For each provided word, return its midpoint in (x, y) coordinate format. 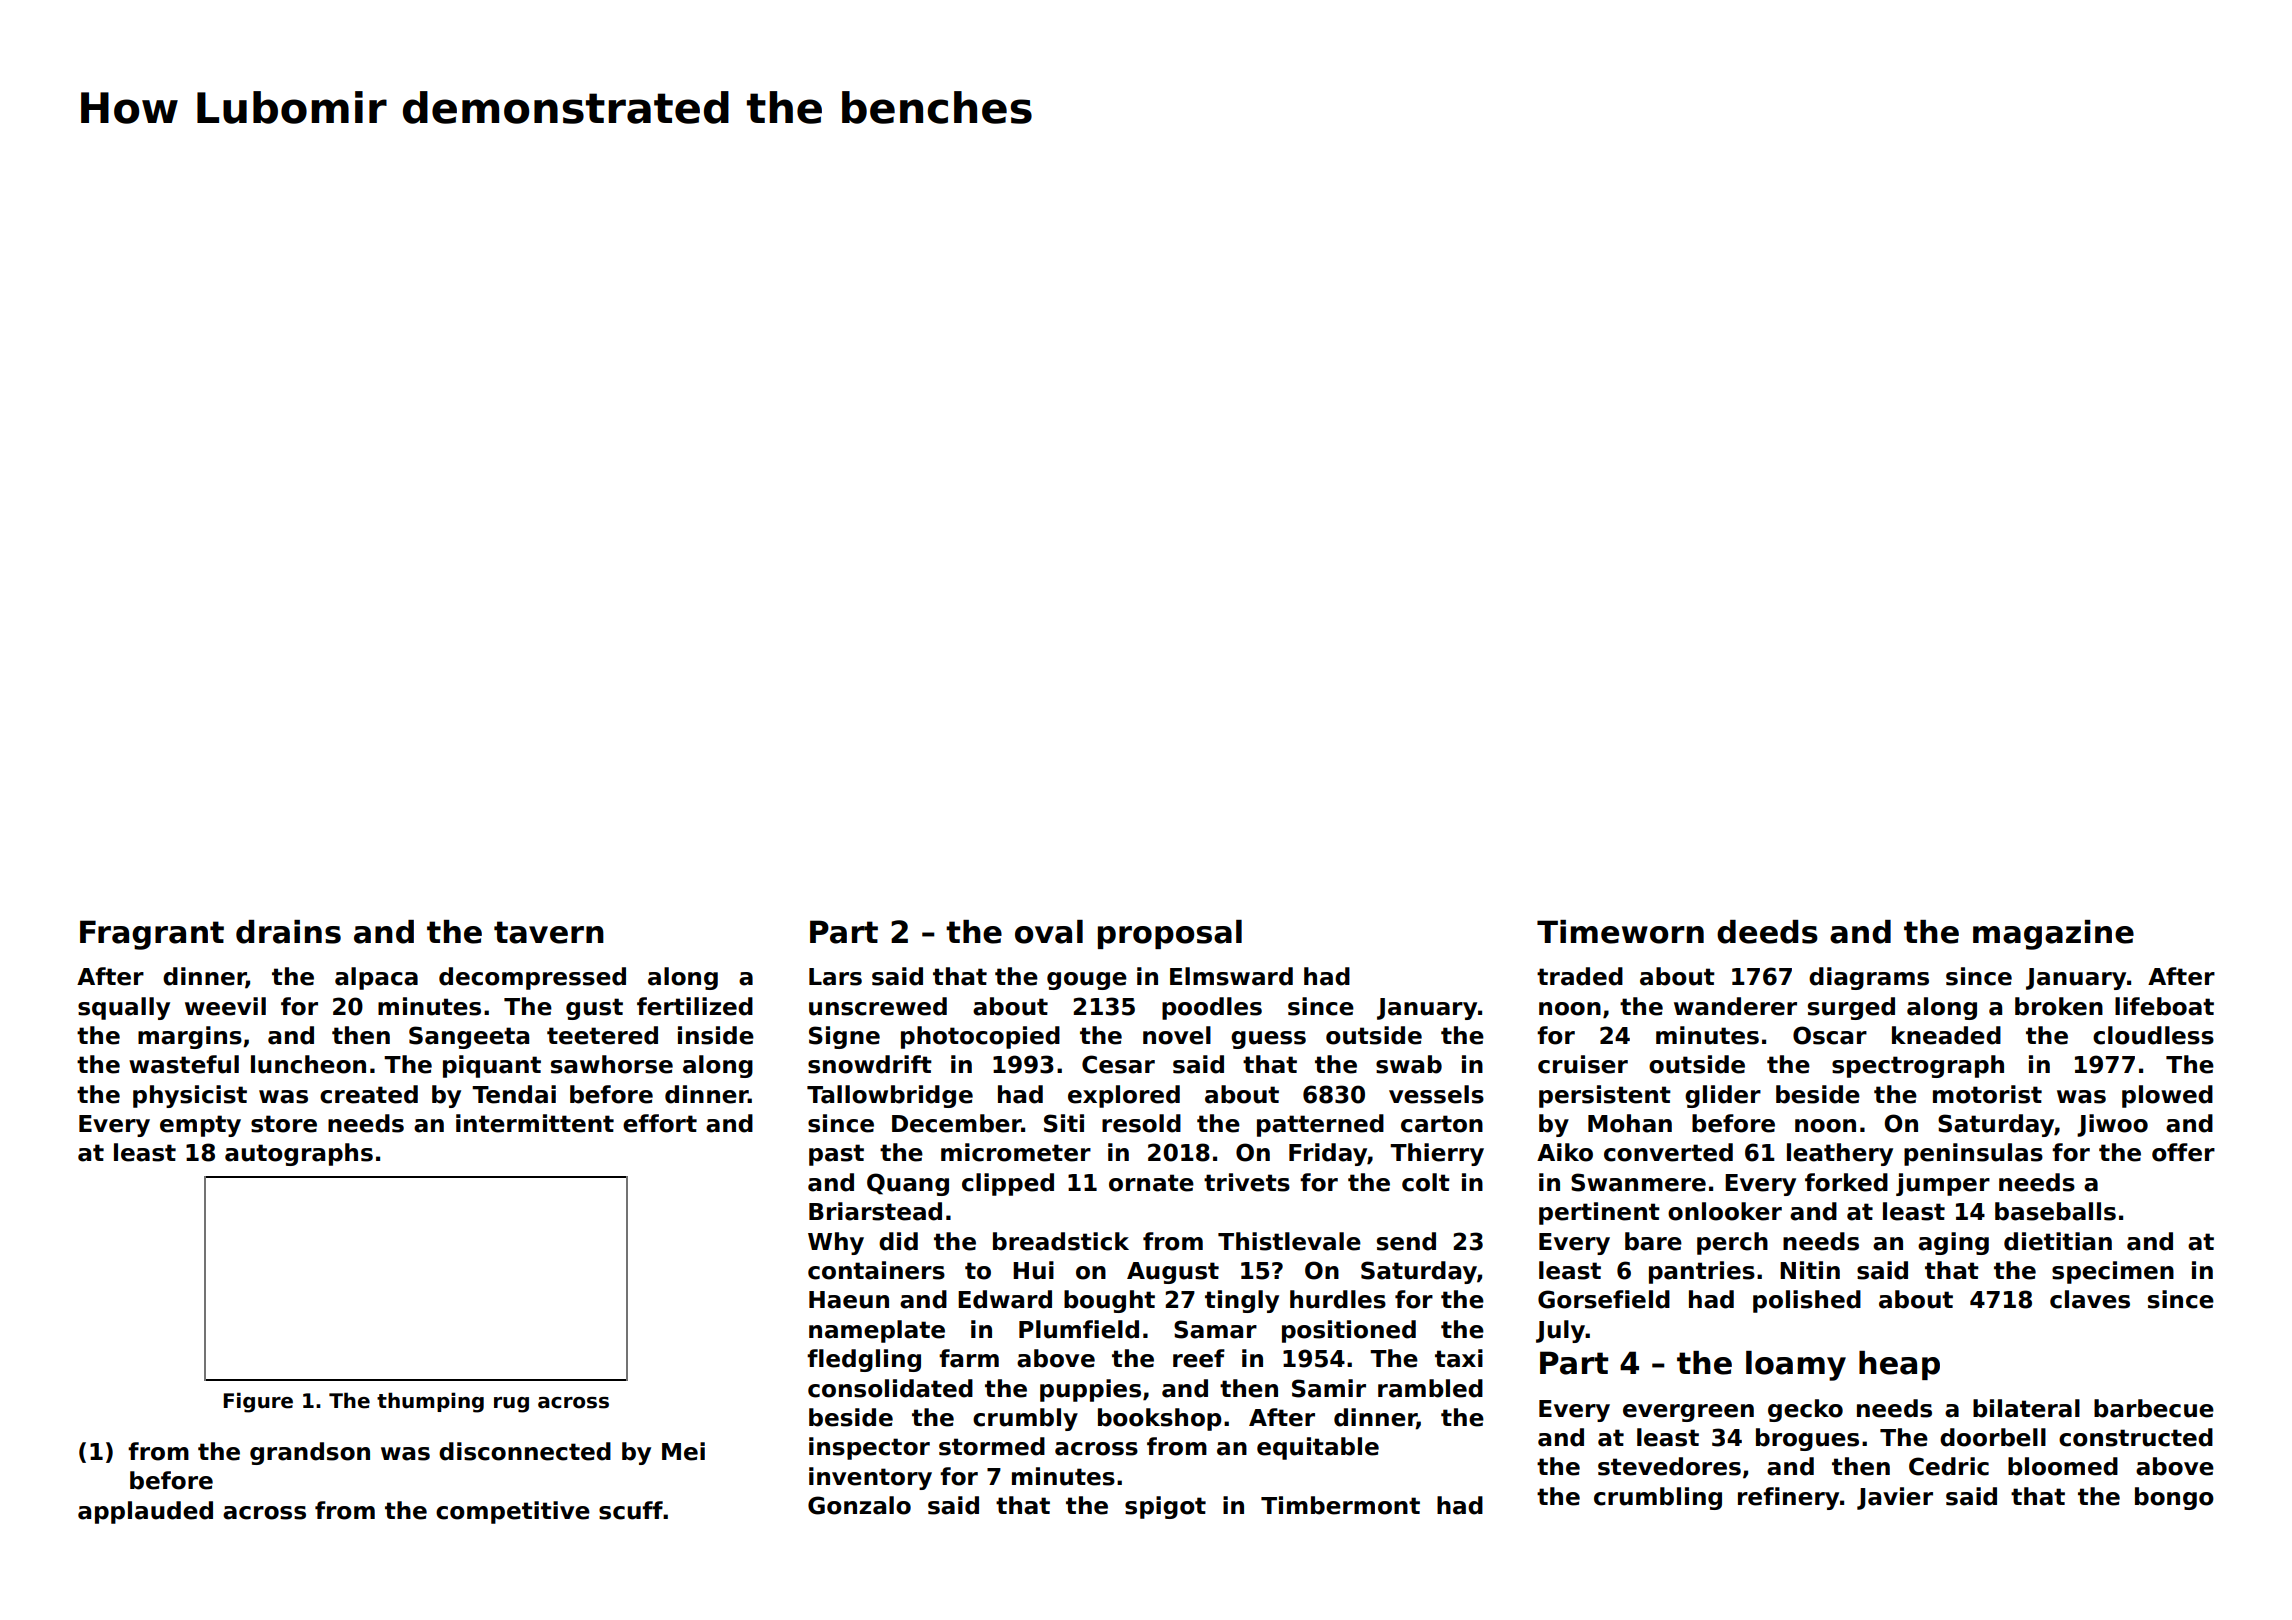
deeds (1767, 932)
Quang (908, 1184)
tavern (549, 932)
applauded (145, 1512)
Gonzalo (859, 1505)
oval (1049, 932)
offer (2183, 1152)
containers (876, 1270)
